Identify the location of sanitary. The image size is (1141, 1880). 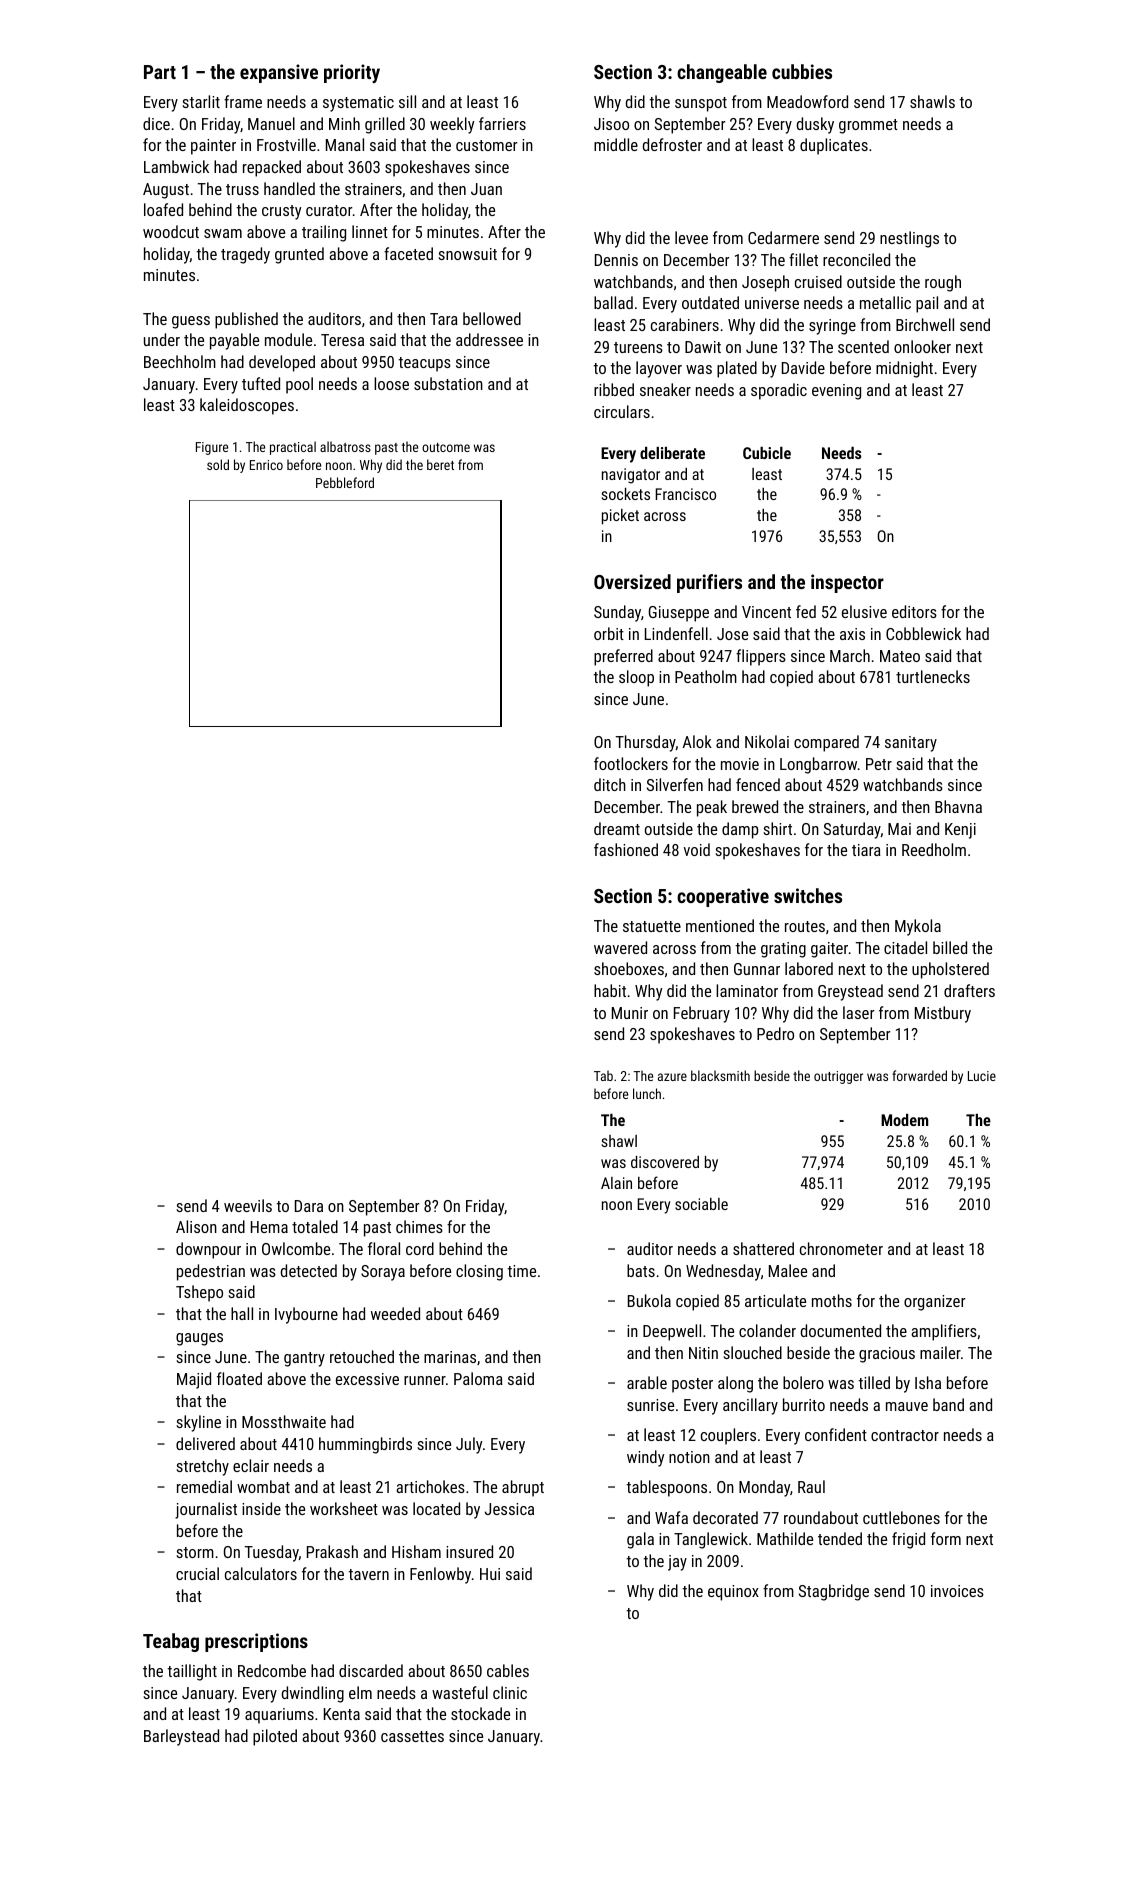
(911, 744).
